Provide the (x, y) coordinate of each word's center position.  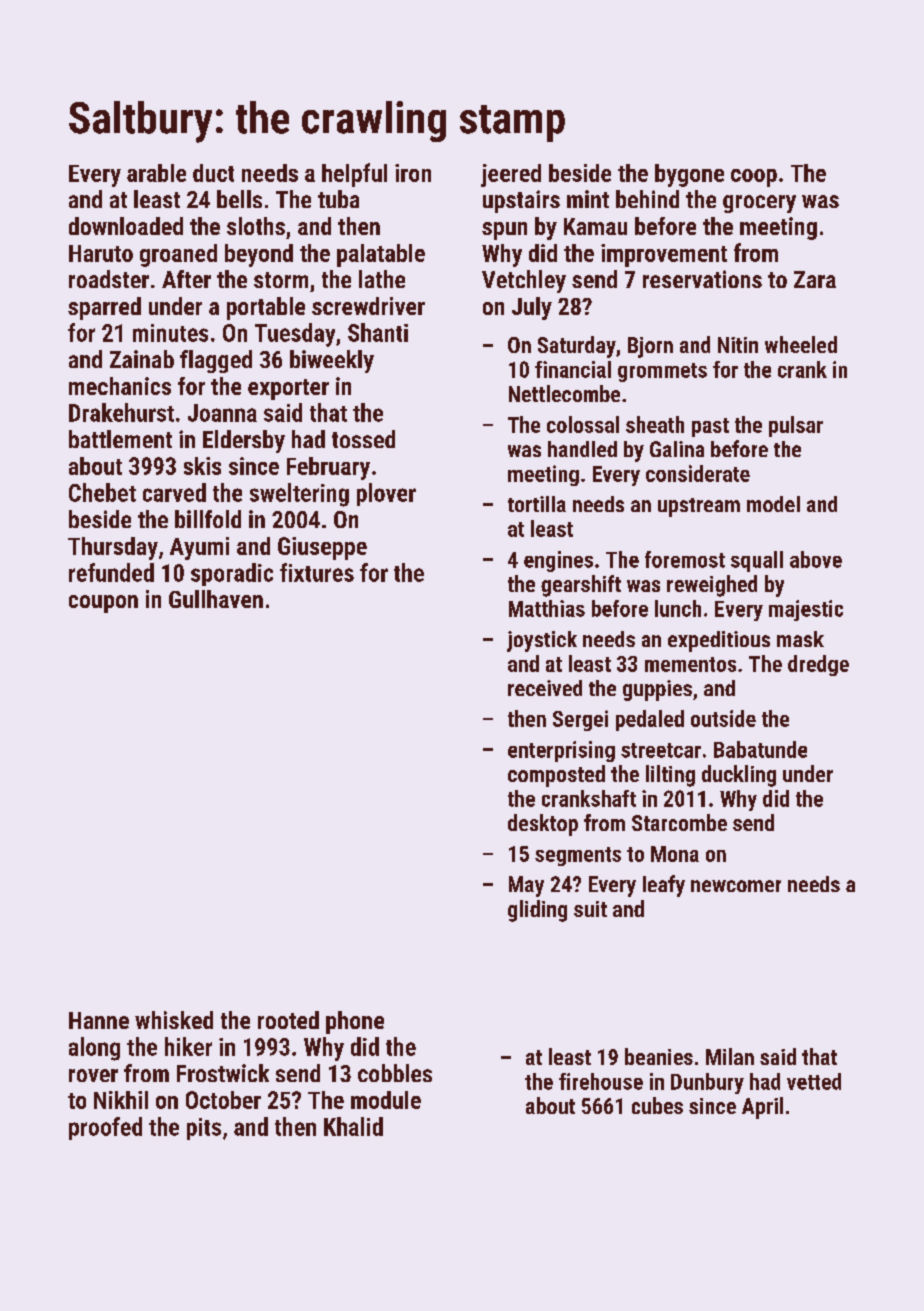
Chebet (102, 492)
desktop (543, 825)
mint (588, 199)
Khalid (353, 1126)
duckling (739, 776)
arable (156, 173)
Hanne (99, 1020)
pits (204, 1129)
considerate (698, 473)
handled (582, 449)
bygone (689, 175)
